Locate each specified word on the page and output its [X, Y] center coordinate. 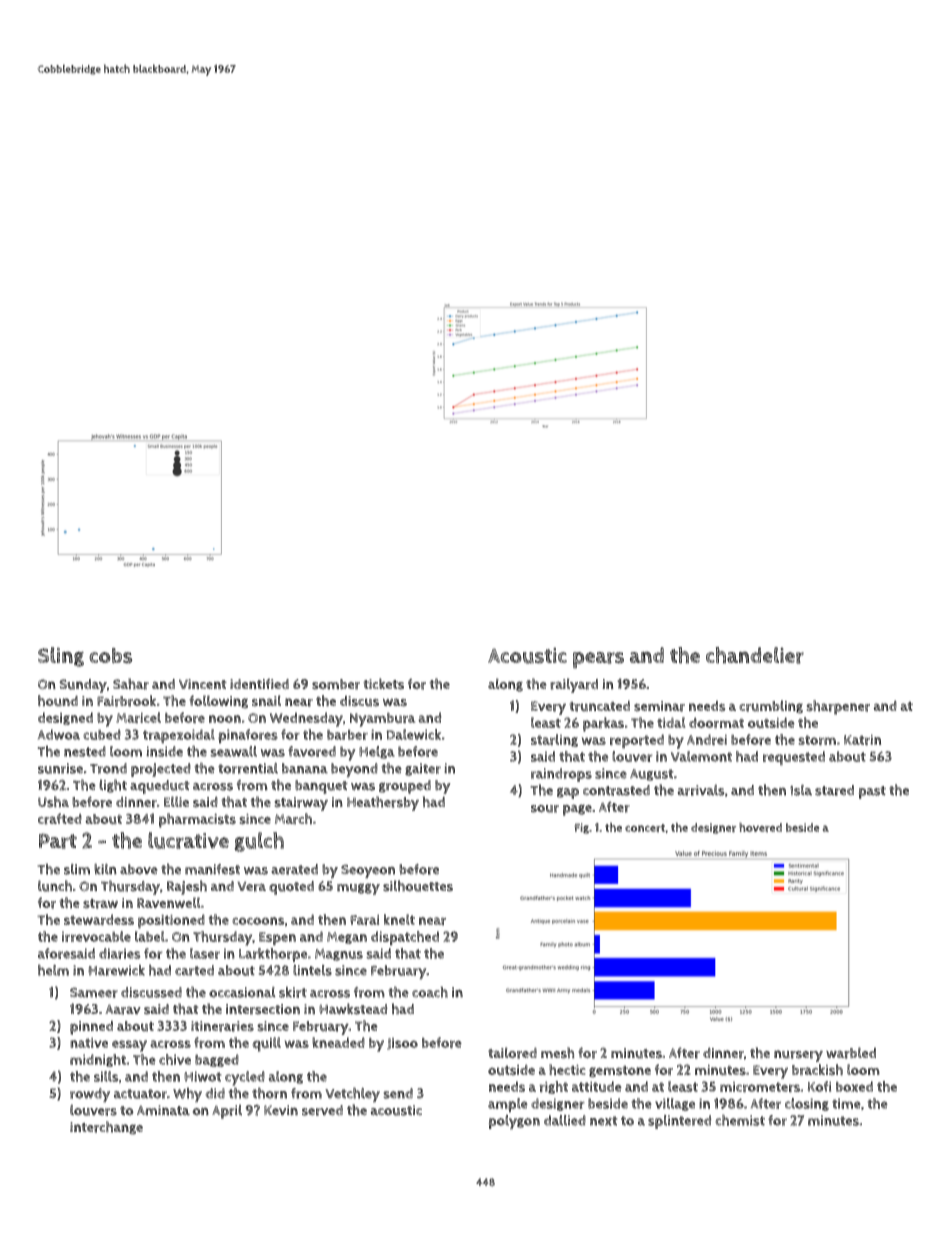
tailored [512, 1053]
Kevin [281, 1110]
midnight [98, 1060]
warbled [851, 1053]
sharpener [838, 707]
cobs [110, 656]
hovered [760, 827]
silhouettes [418, 886]
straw [100, 904]
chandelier [755, 655]
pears [598, 660]
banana [305, 768]
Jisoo [402, 1044]
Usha [53, 802]
